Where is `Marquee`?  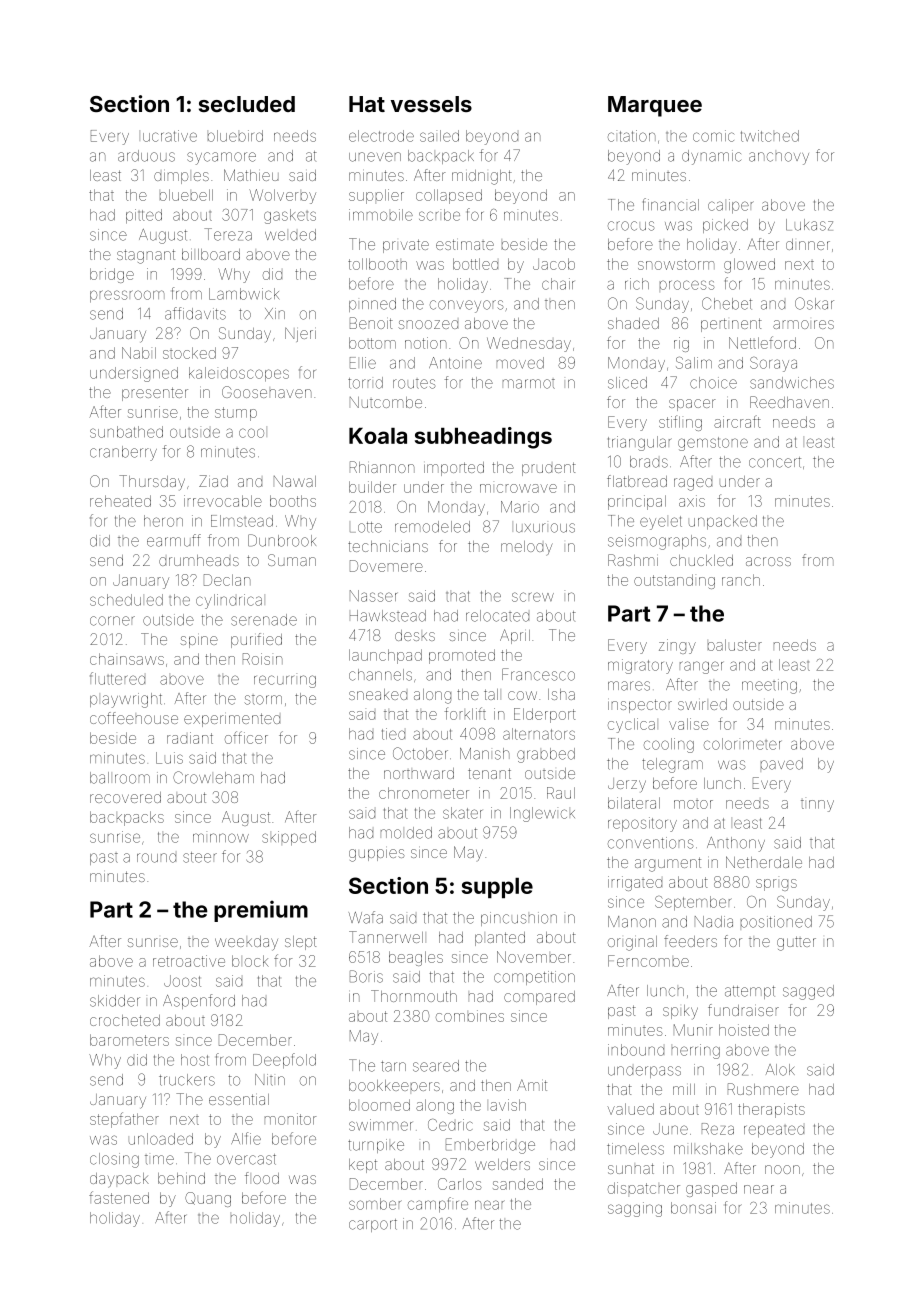
Marquee is located at coordinates (655, 106).
